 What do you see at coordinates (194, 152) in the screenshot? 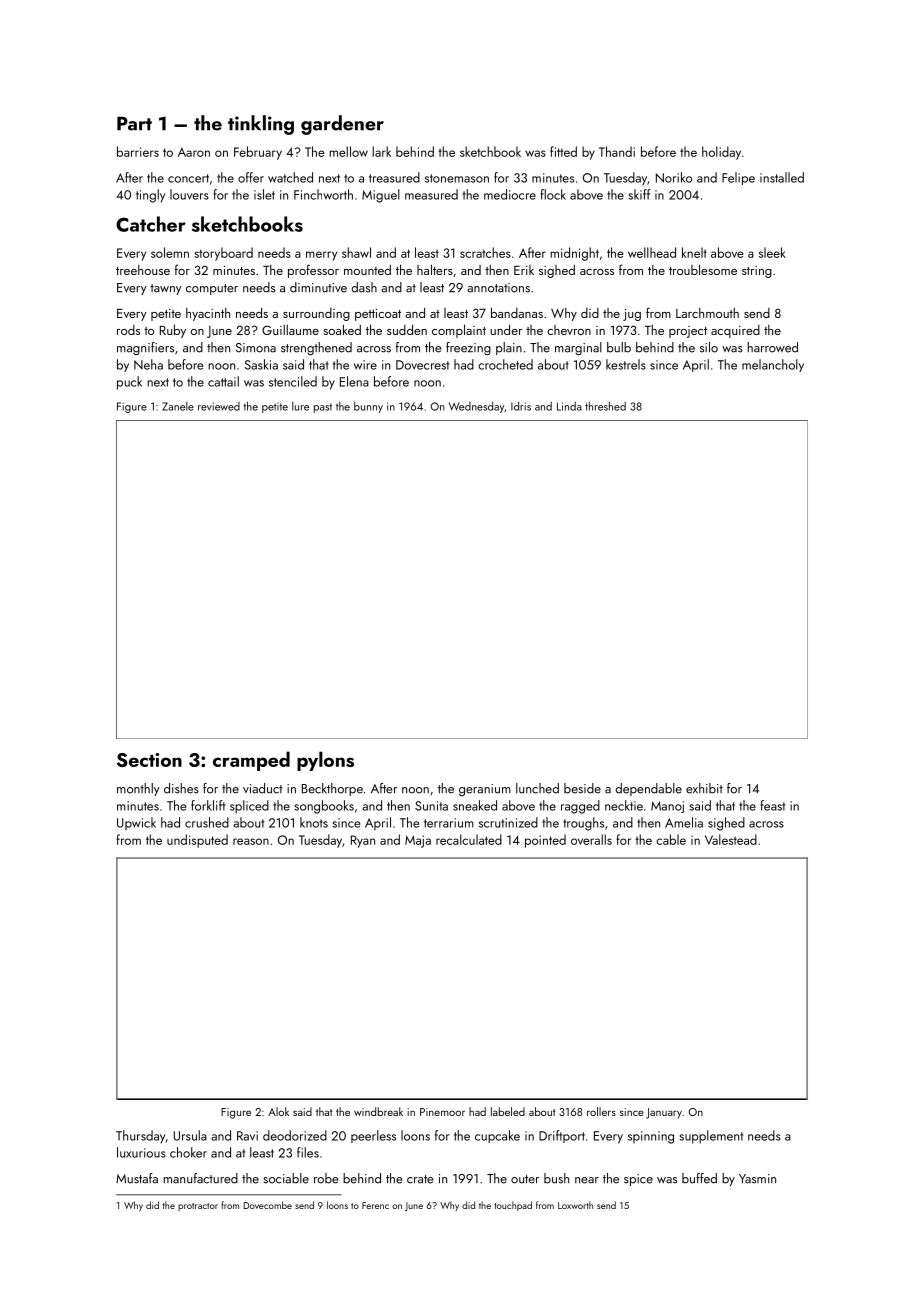
I see `Aaron` at bounding box center [194, 152].
